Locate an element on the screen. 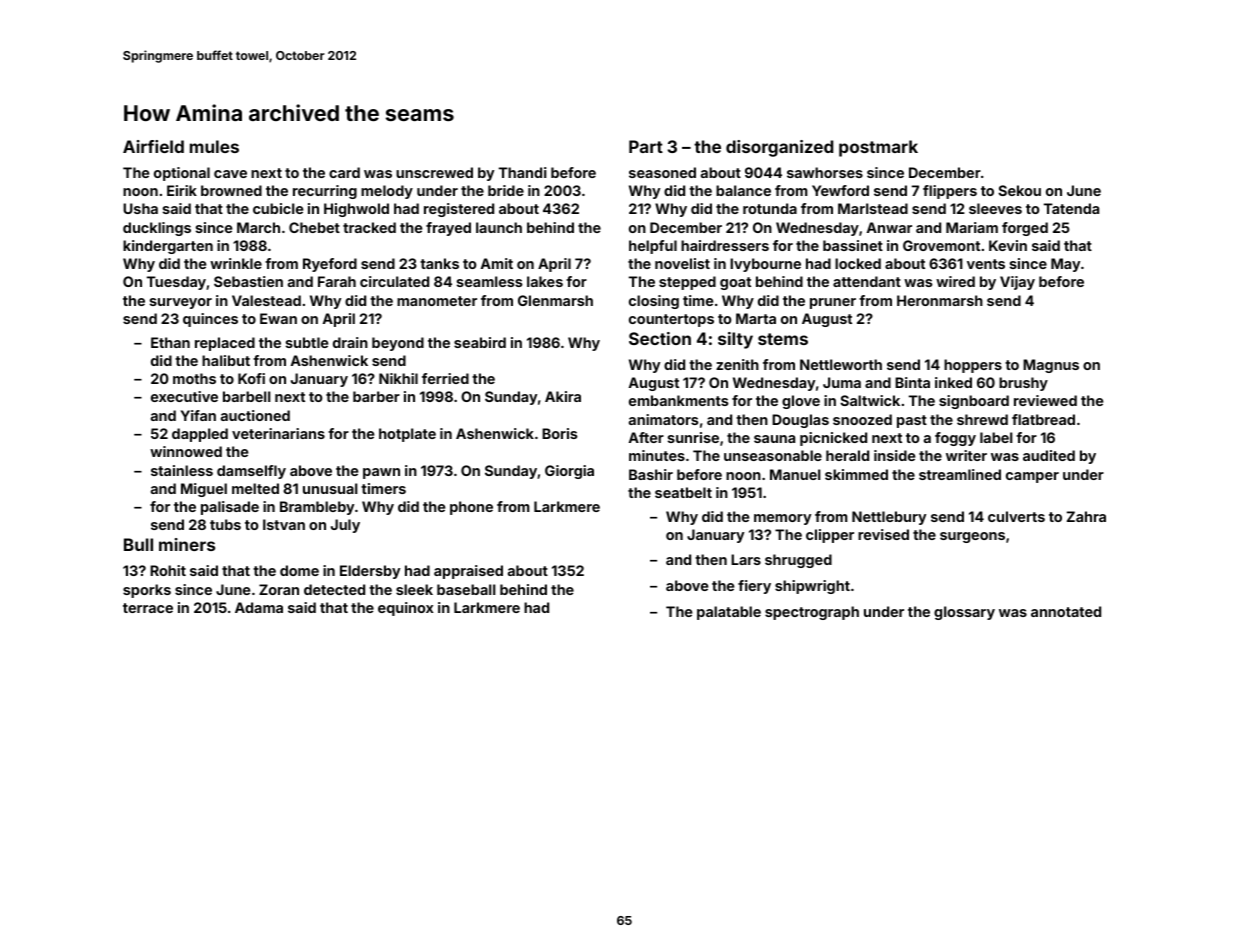  helpful is located at coordinates (653, 247).
